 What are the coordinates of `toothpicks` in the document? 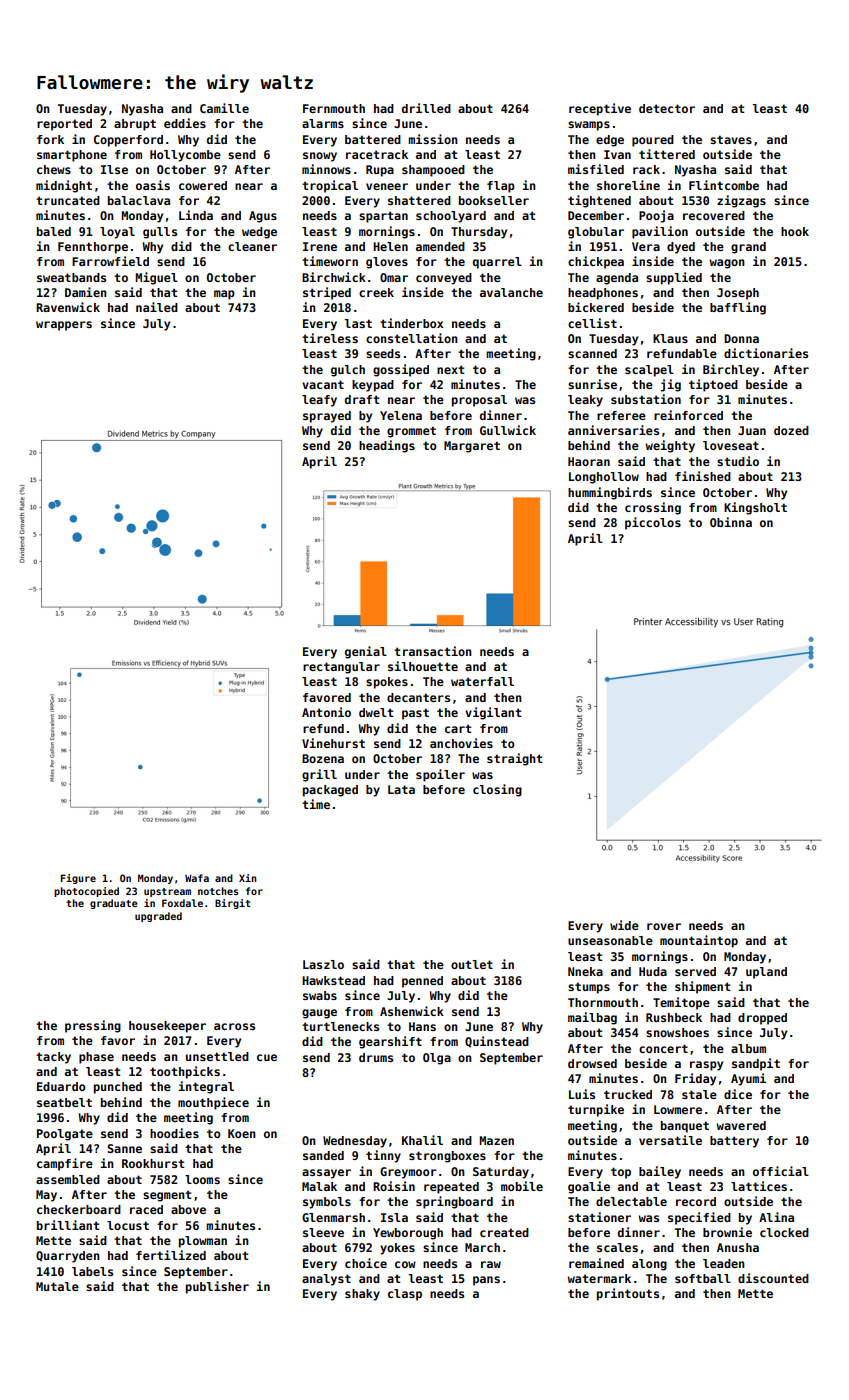 It's located at (185, 1072).
